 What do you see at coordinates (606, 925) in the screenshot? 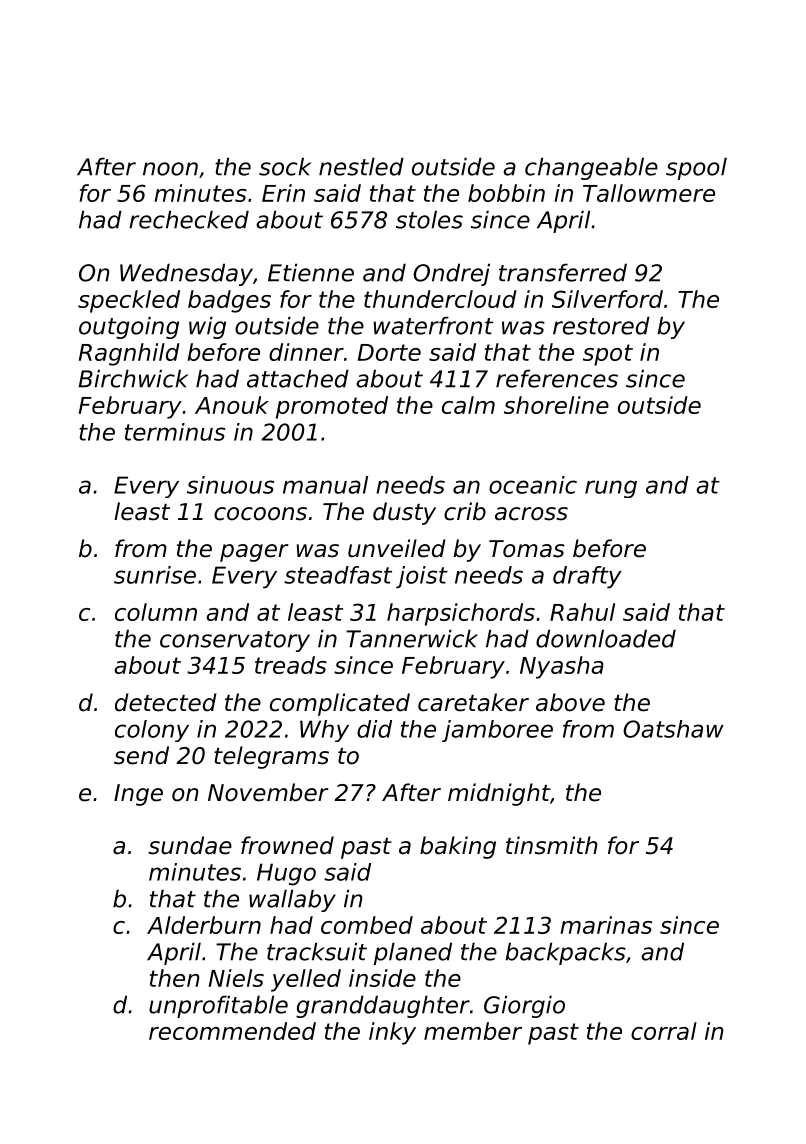
I see `marinas` at bounding box center [606, 925].
